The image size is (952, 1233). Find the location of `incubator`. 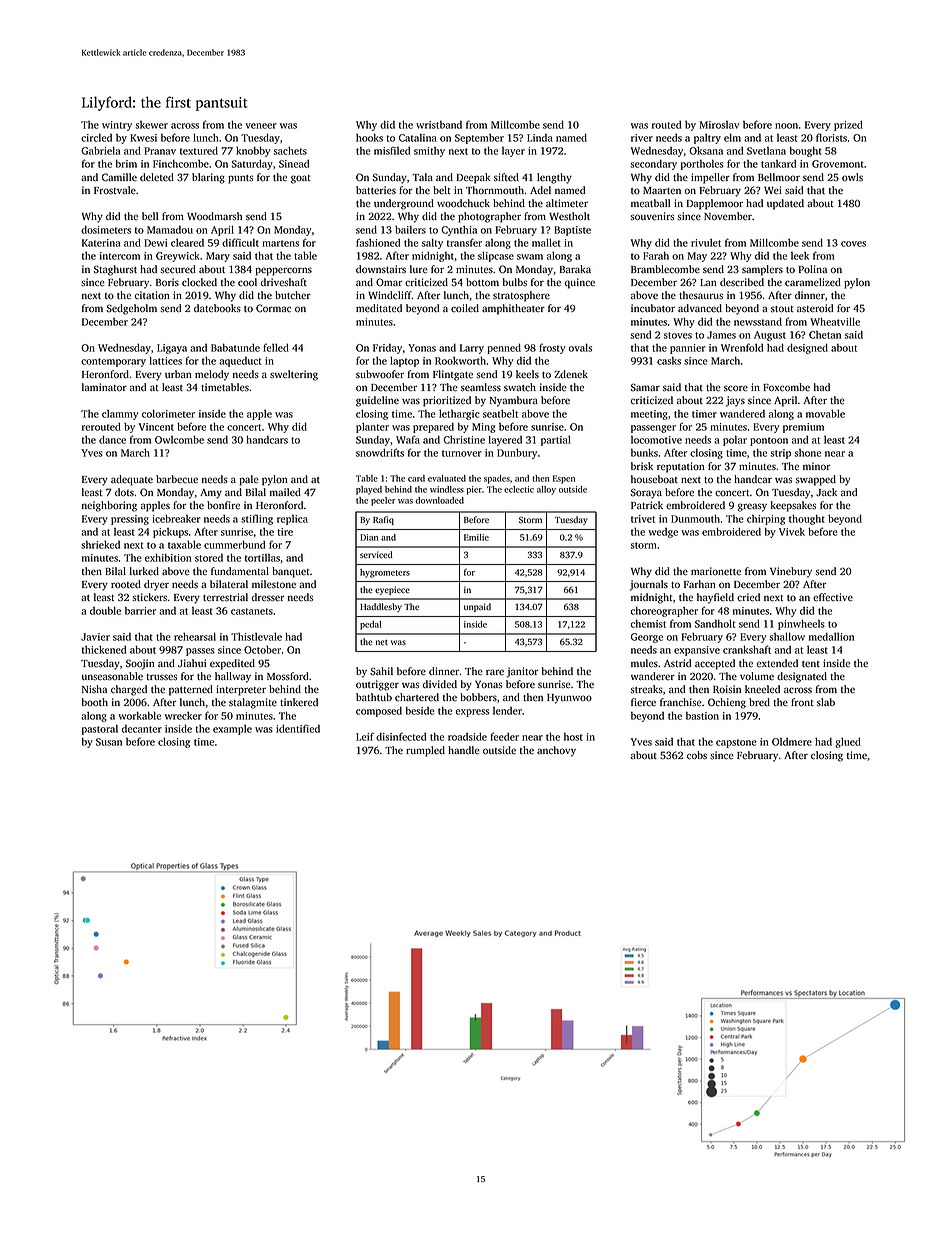

incubator is located at coordinates (653, 308).
